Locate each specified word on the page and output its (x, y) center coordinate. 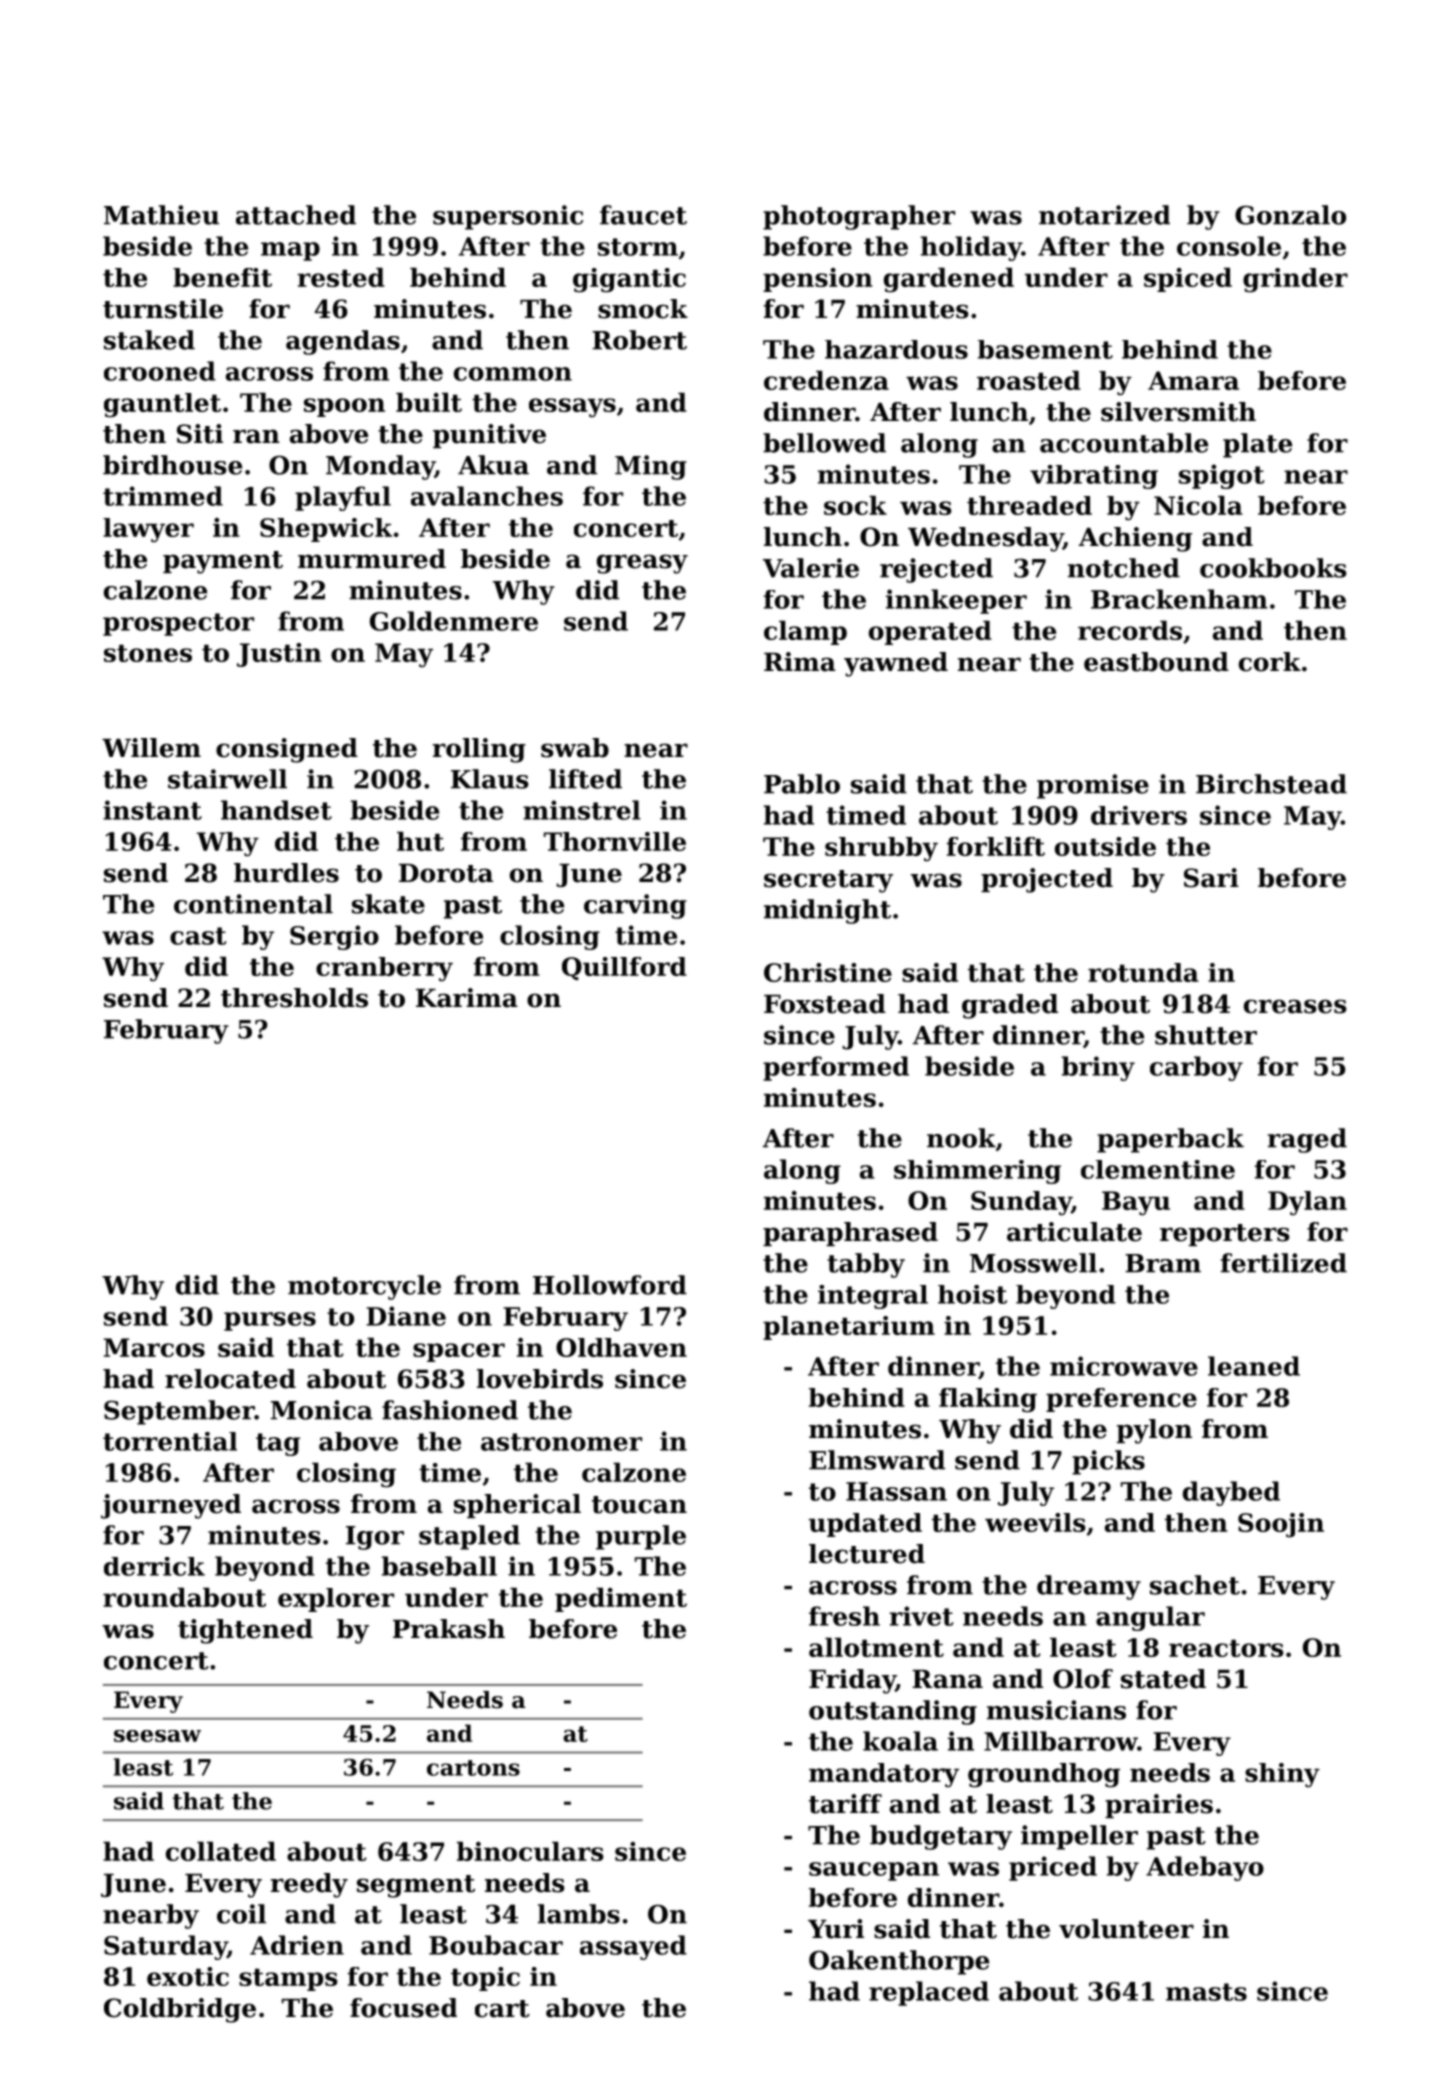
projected (1047, 880)
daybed (1231, 1493)
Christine (828, 972)
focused (403, 2008)
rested (341, 277)
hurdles (286, 873)
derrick (154, 1566)
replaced (929, 1993)
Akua (493, 465)
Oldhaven (621, 1347)
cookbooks (1273, 568)
